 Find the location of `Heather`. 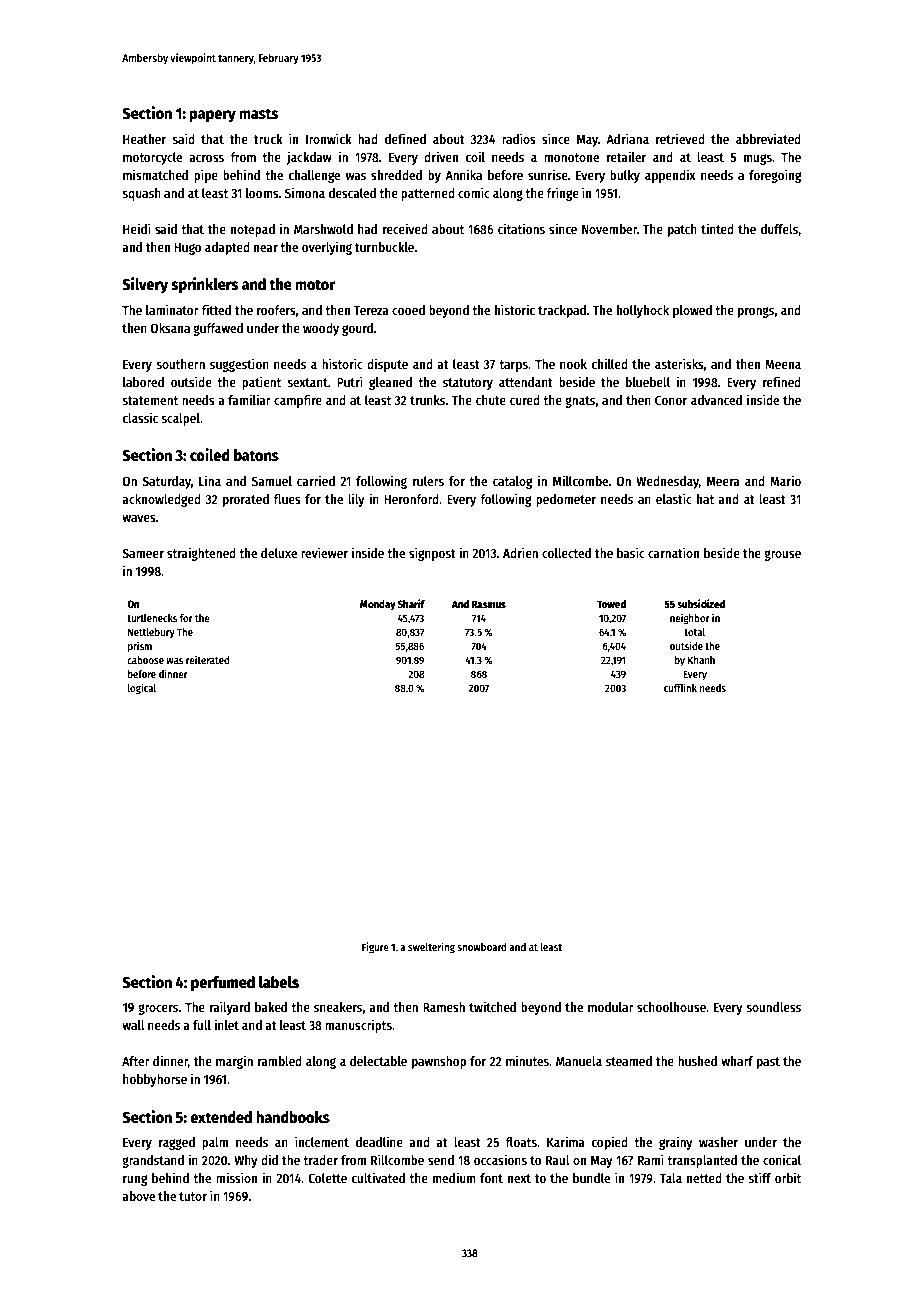

Heather is located at coordinates (144, 139).
